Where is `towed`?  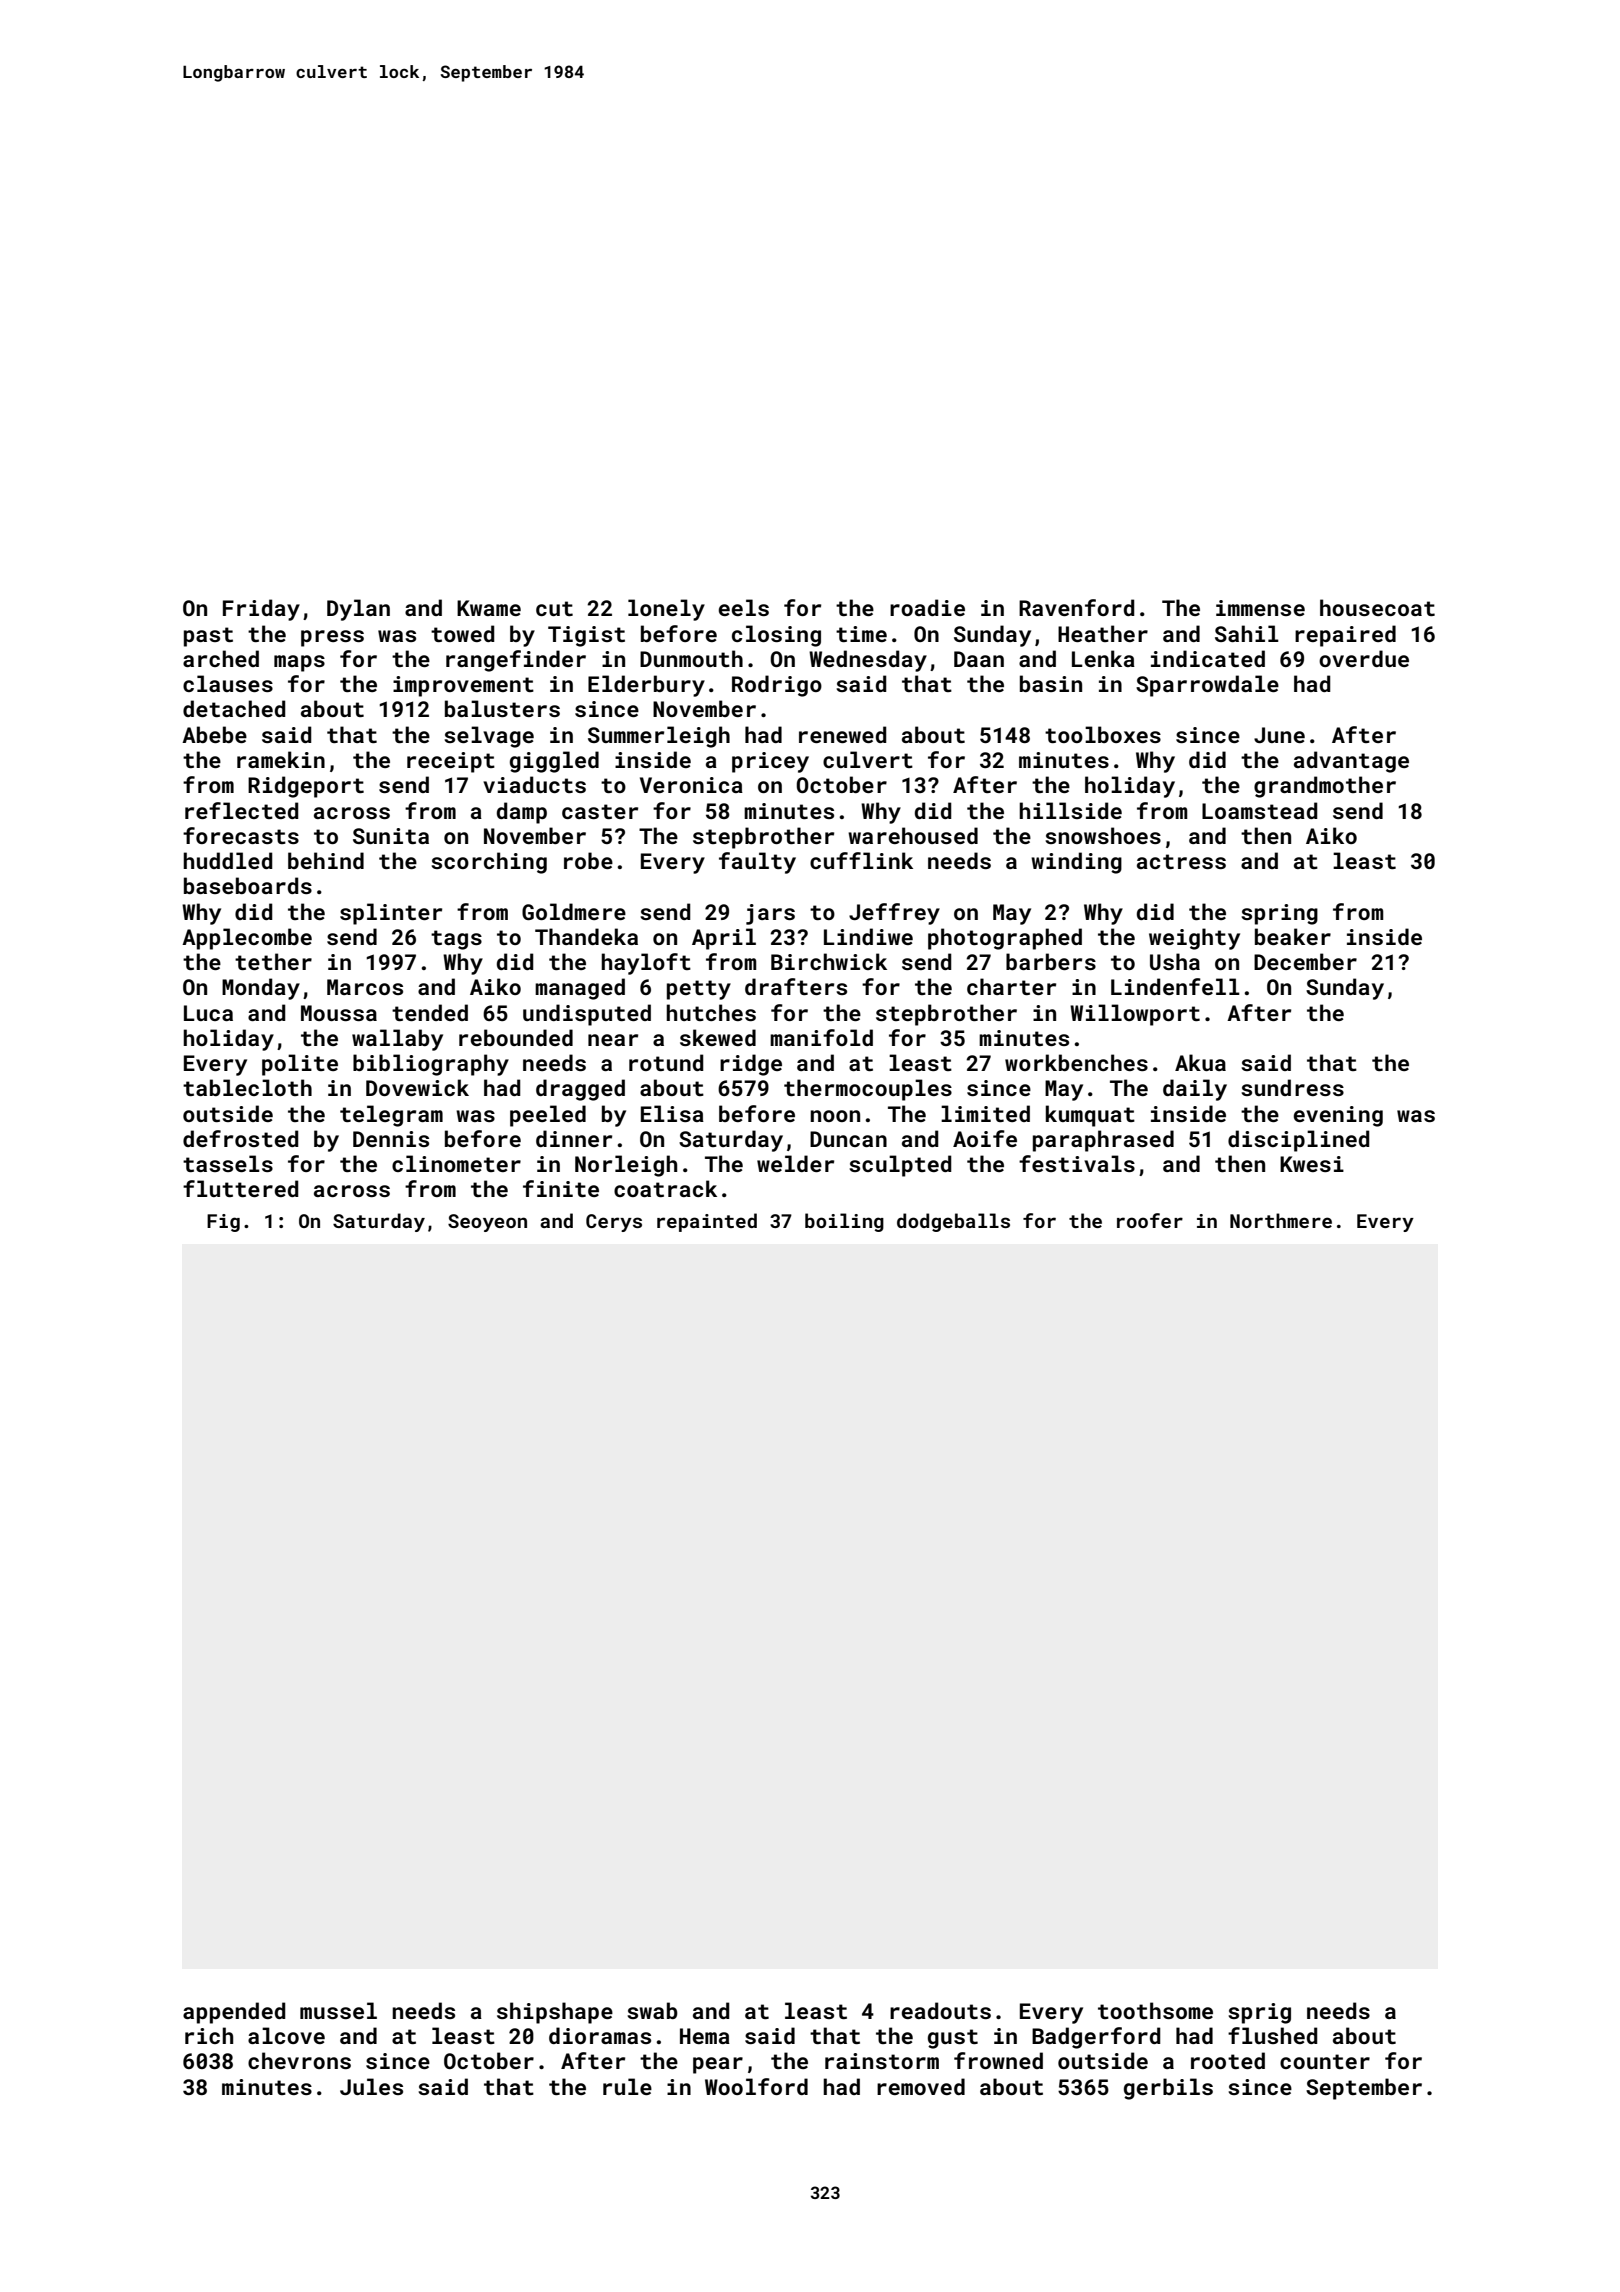 towed is located at coordinates (463, 633).
